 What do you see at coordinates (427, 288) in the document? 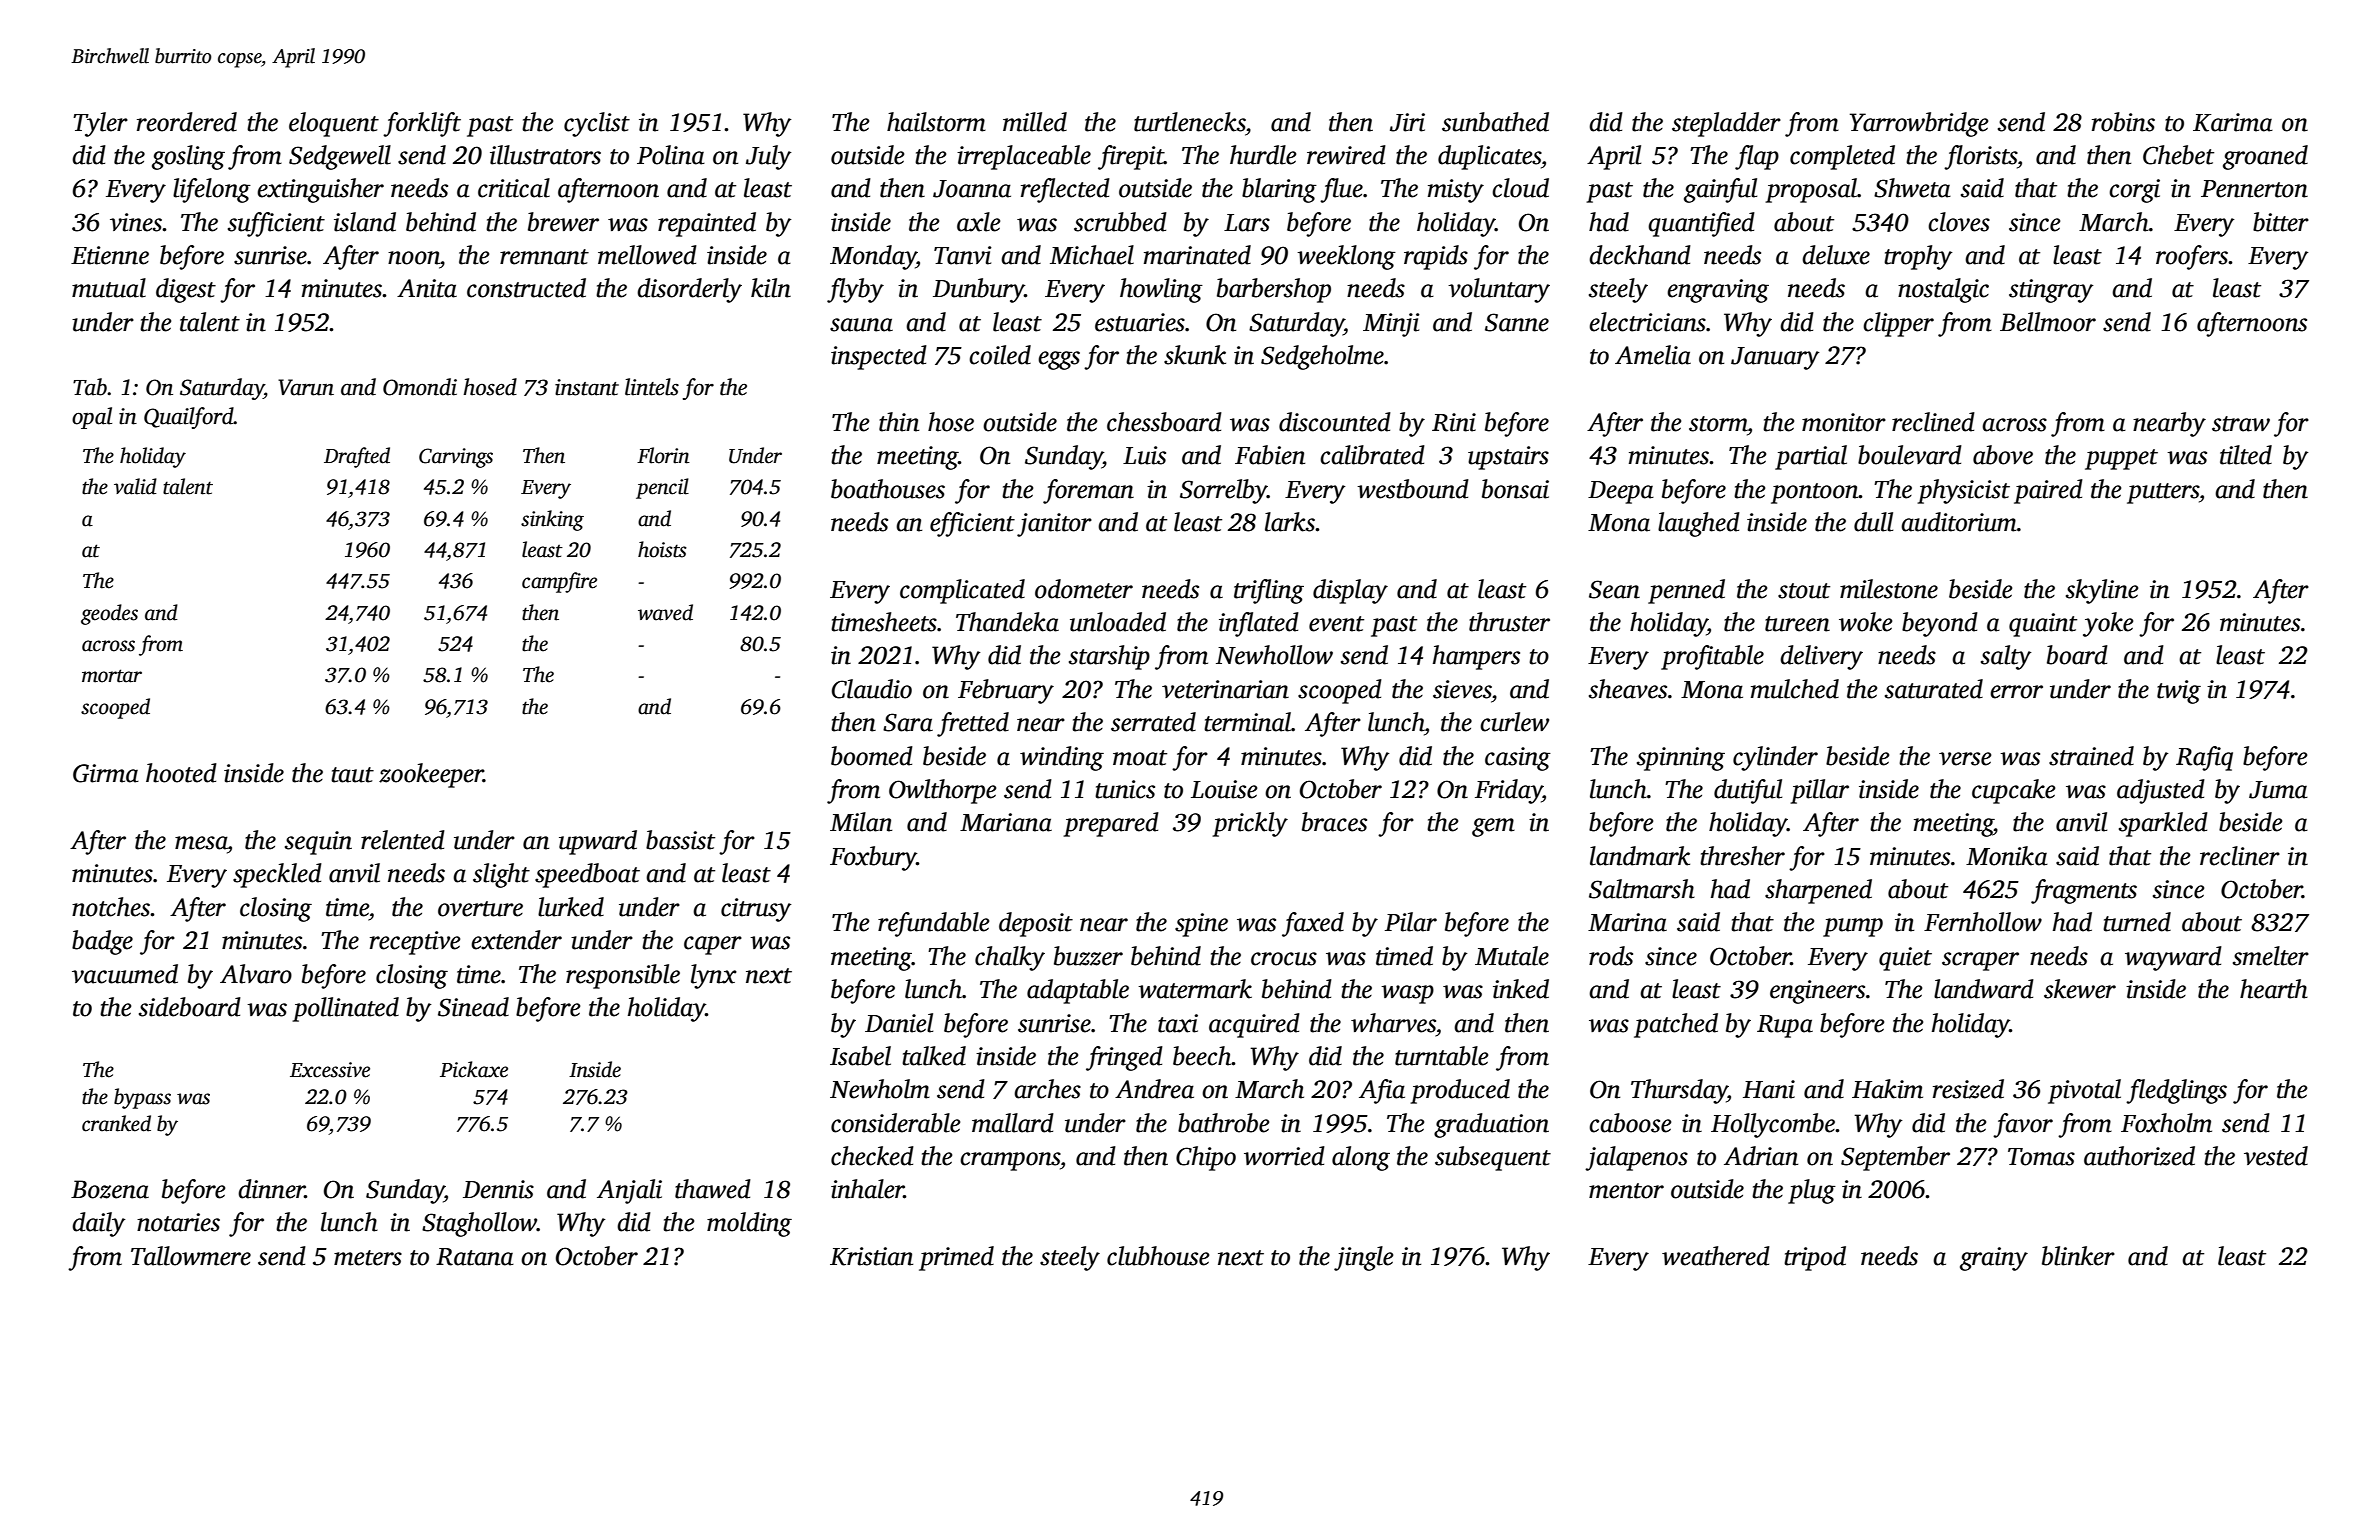
I see `Anita` at bounding box center [427, 288].
